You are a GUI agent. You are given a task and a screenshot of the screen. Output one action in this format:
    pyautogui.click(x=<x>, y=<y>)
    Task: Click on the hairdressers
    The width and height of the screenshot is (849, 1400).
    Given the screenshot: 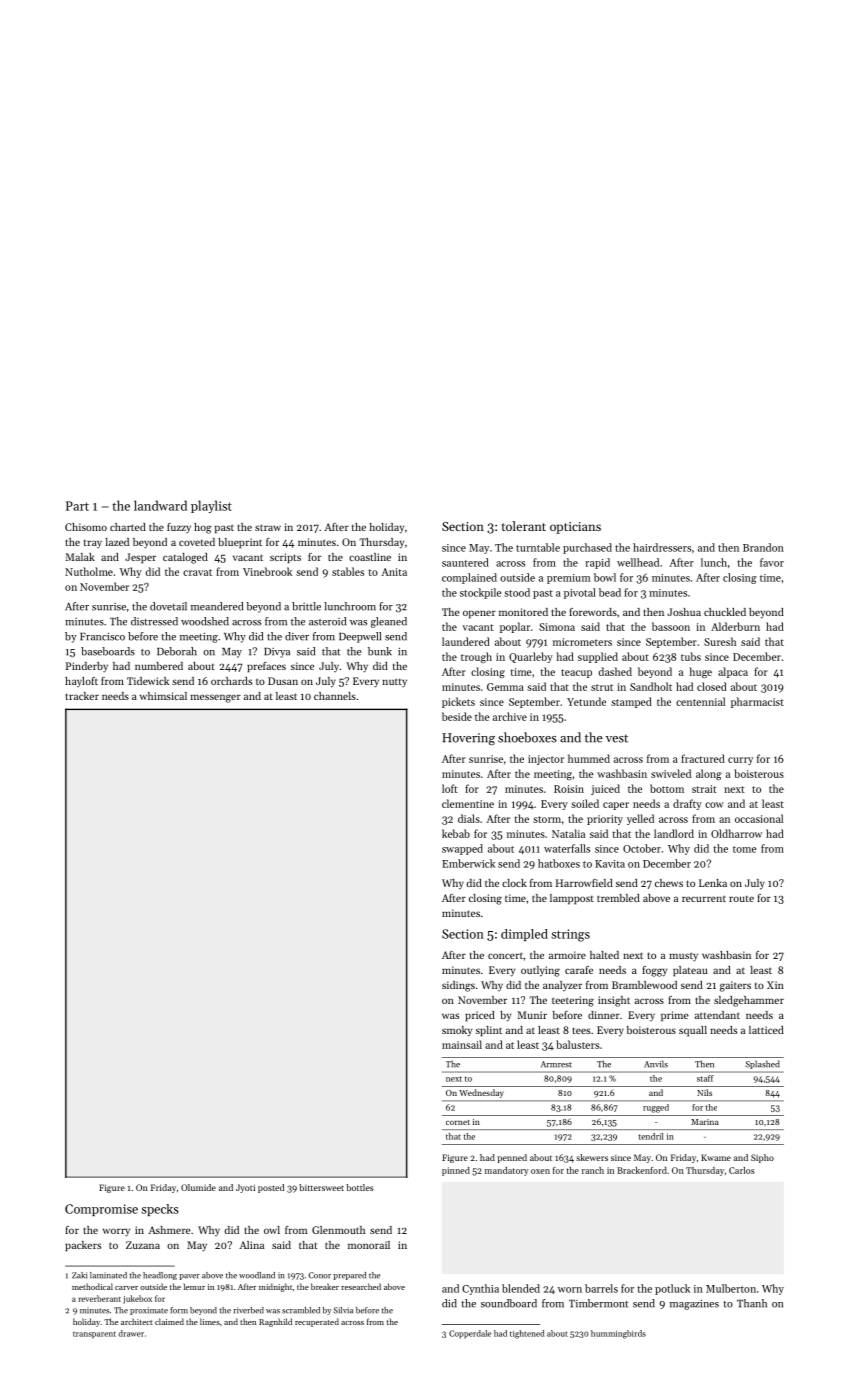 What is the action you would take?
    pyautogui.click(x=662, y=547)
